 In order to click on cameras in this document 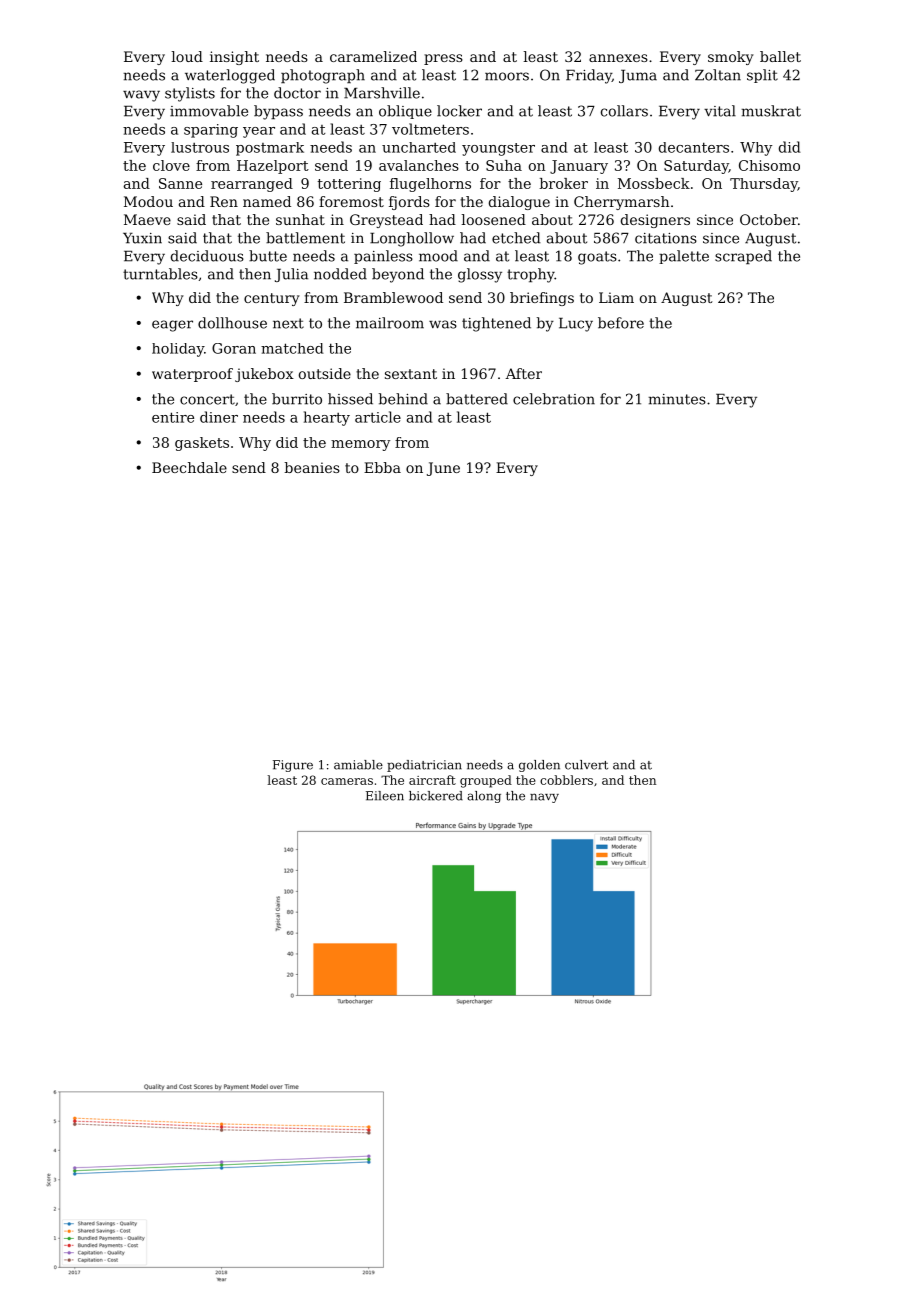, I will do `click(347, 781)`.
